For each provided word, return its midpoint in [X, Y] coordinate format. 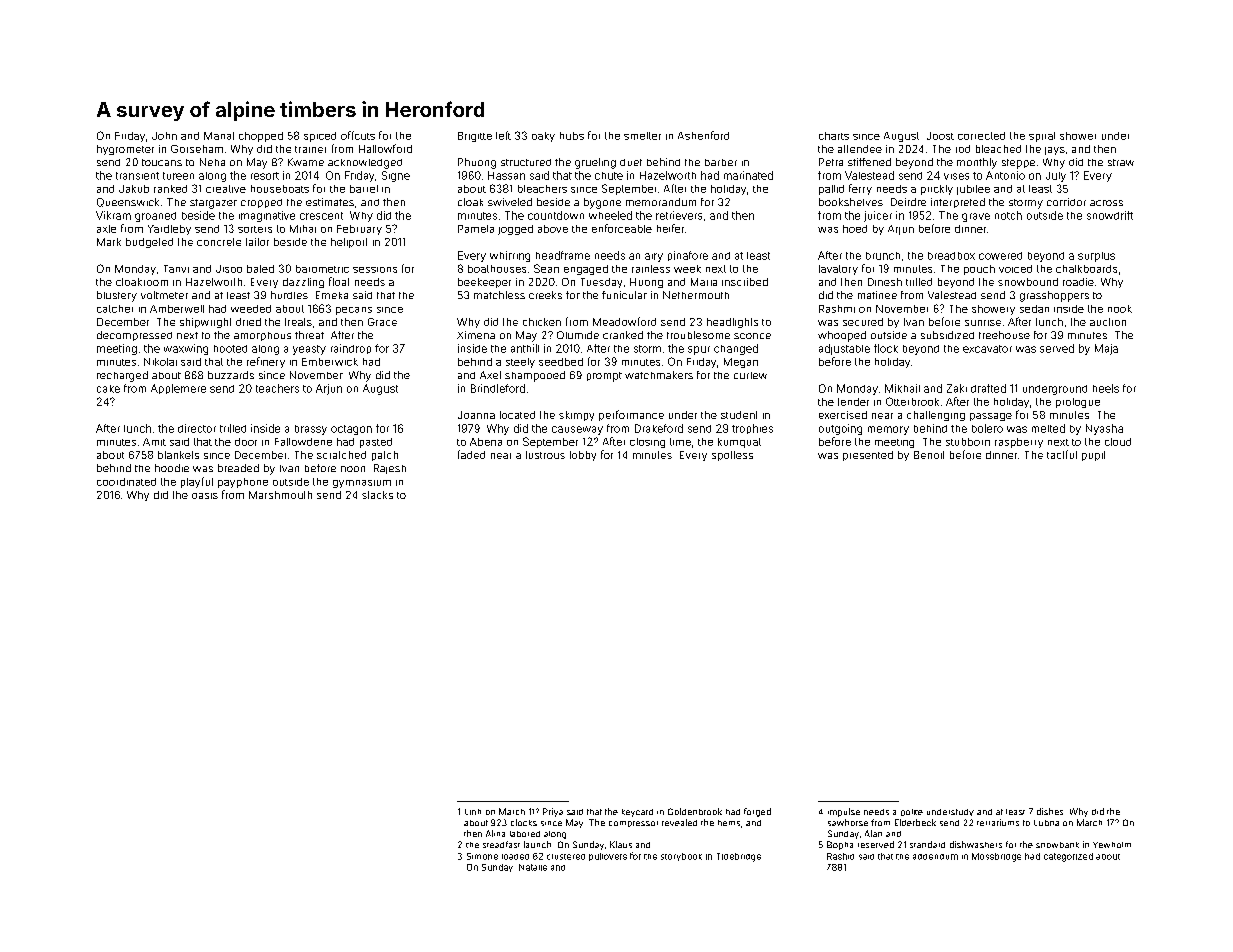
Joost [940, 136]
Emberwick [330, 362]
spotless [732, 456]
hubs [572, 136]
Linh [473, 812]
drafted [988, 388]
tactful [1062, 454]
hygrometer [125, 150]
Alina [495, 833]
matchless [499, 295]
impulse [844, 812]
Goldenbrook [695, 811]
